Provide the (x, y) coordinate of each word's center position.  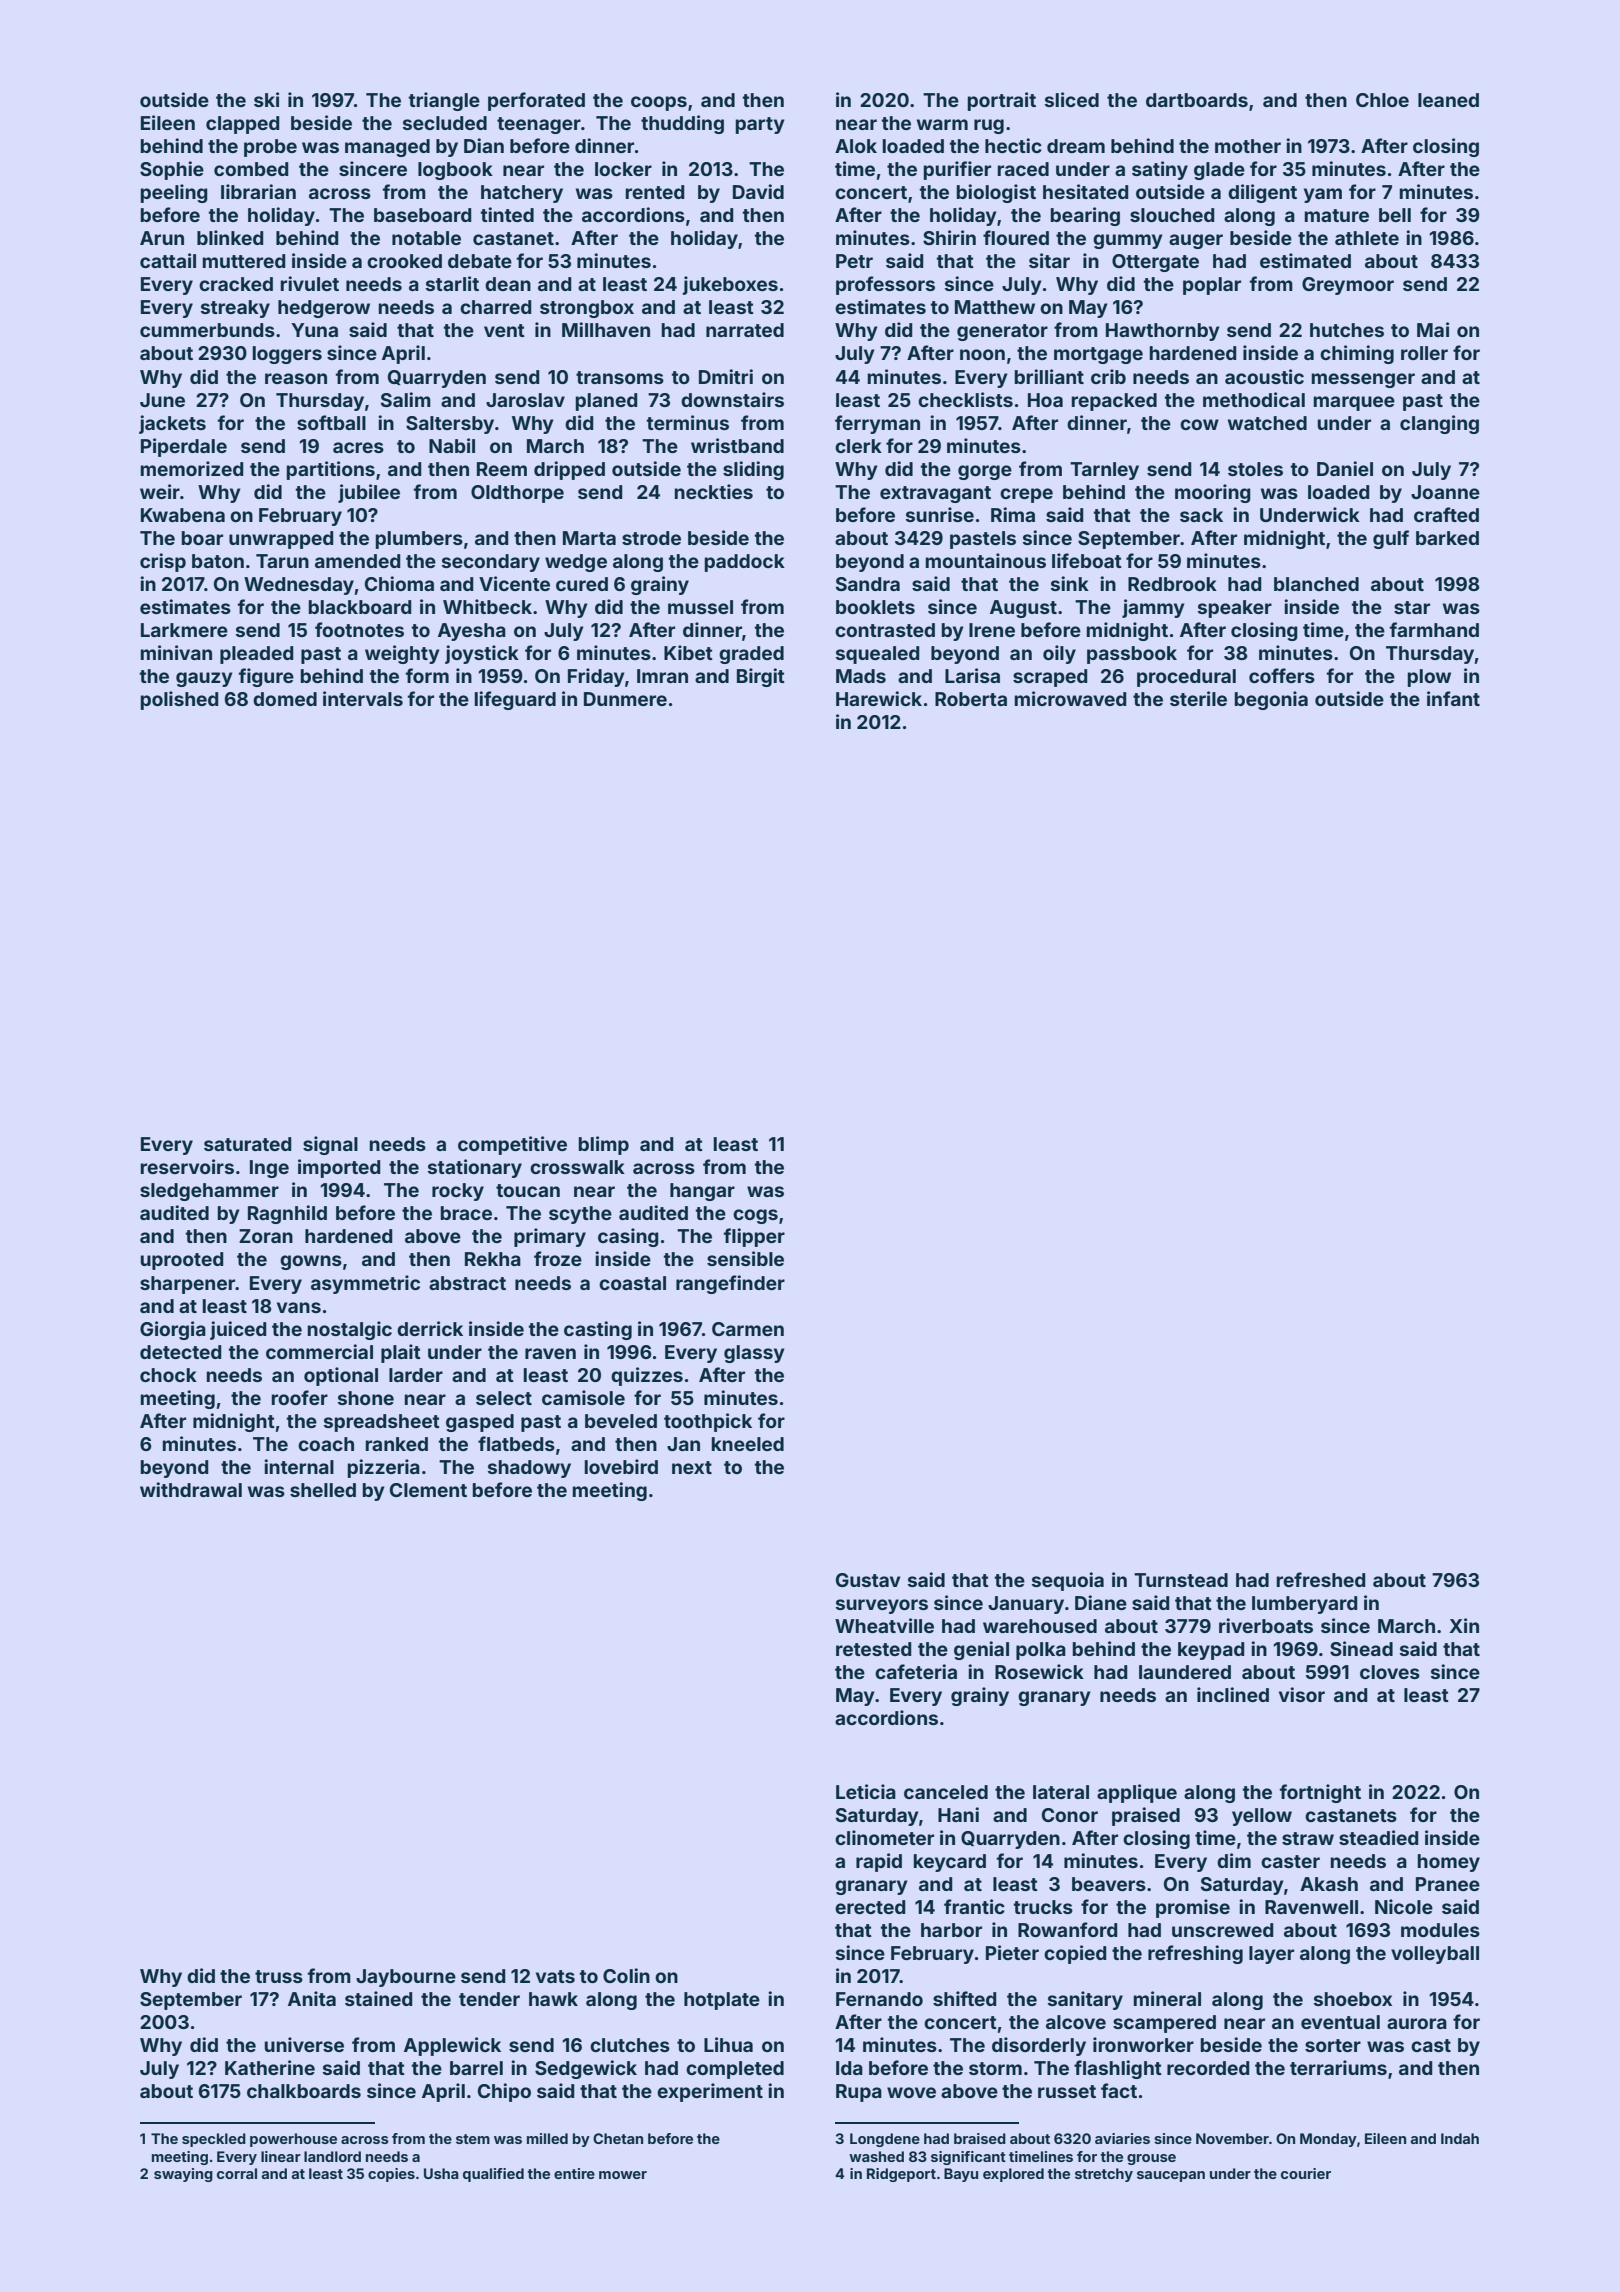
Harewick (879, 698)
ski (266, 99)
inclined (1233, 1694)
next (692, 1467)
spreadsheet (382, 1423)
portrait (1001, 101)
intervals (363, 698)
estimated (1305, 260)
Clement (428, 1490)
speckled (214, 2140)
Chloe (1382, 100)
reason (296, 378)
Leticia (866, 1791)
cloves (1390, 1672)
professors (885, 285)
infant (1453, 698)
